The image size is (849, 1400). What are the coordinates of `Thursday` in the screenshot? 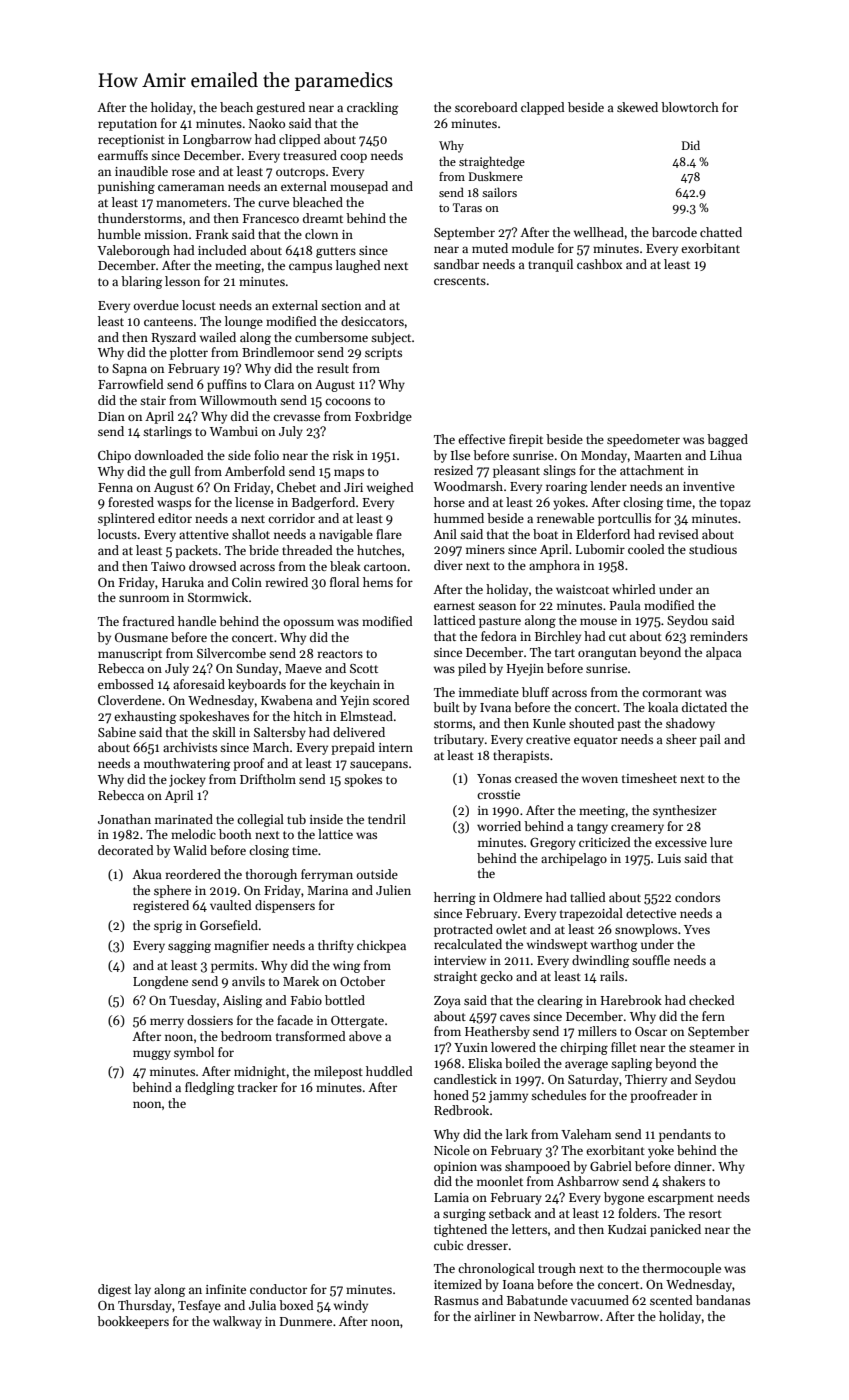 It's located at (145, 1306).
